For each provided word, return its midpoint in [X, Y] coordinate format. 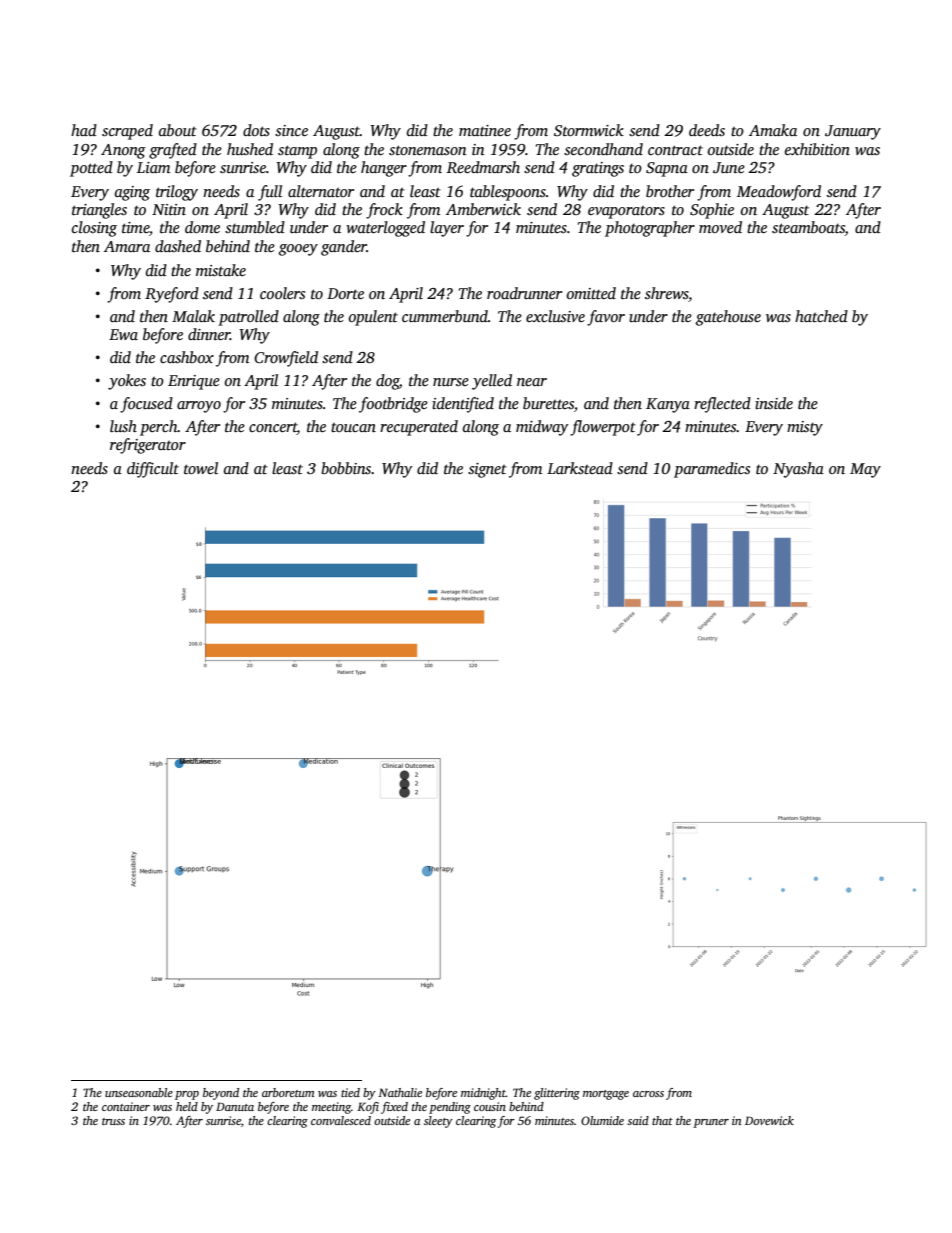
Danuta [235, 1106]
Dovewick [769, 1120]
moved [720, 227]
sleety [438, 1122]
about [178, 130]
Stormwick [589, 130]
